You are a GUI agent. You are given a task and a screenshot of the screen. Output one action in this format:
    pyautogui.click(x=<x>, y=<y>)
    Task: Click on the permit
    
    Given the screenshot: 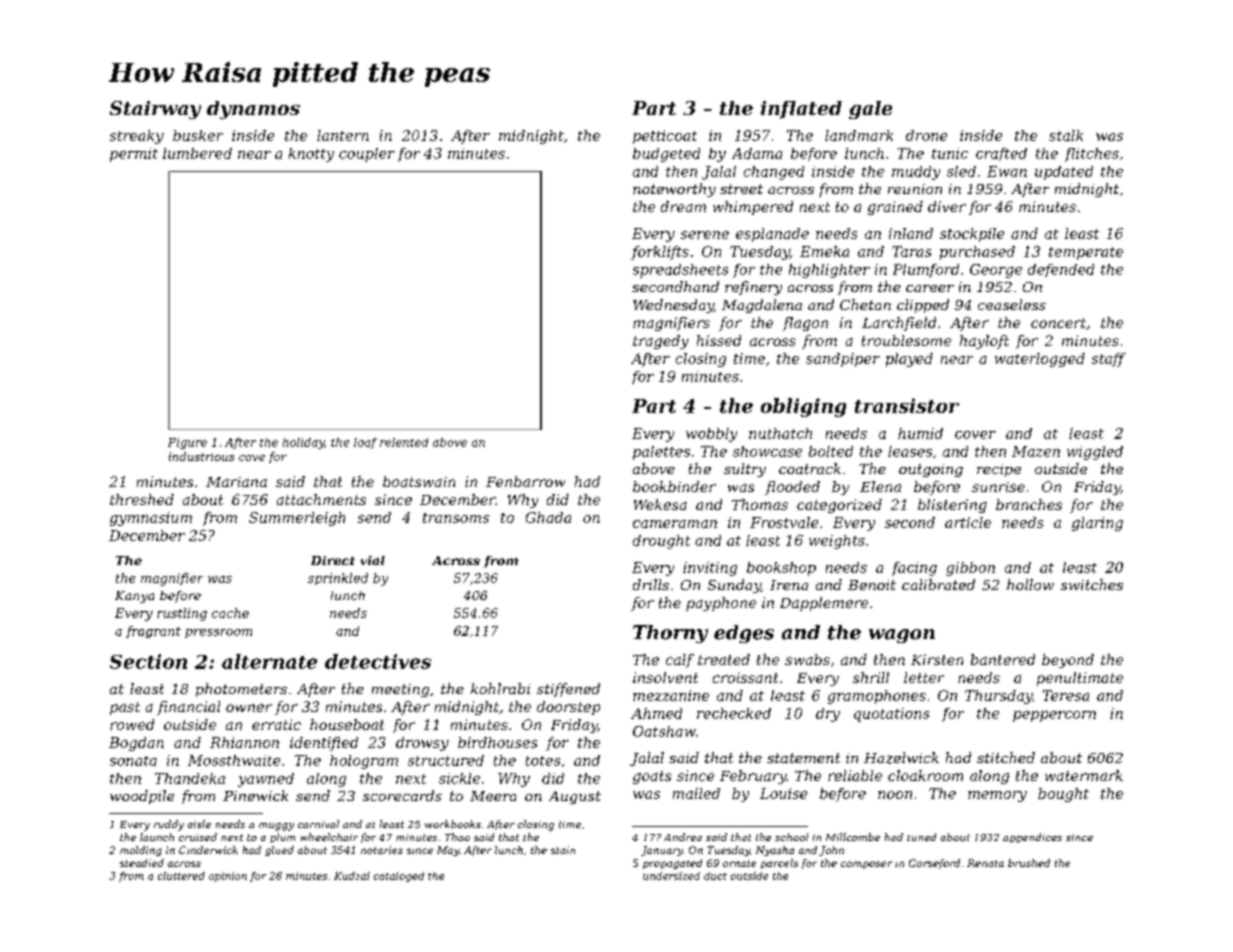 What is the action you would take?
    pyautogui.click(x=134, y=155)
